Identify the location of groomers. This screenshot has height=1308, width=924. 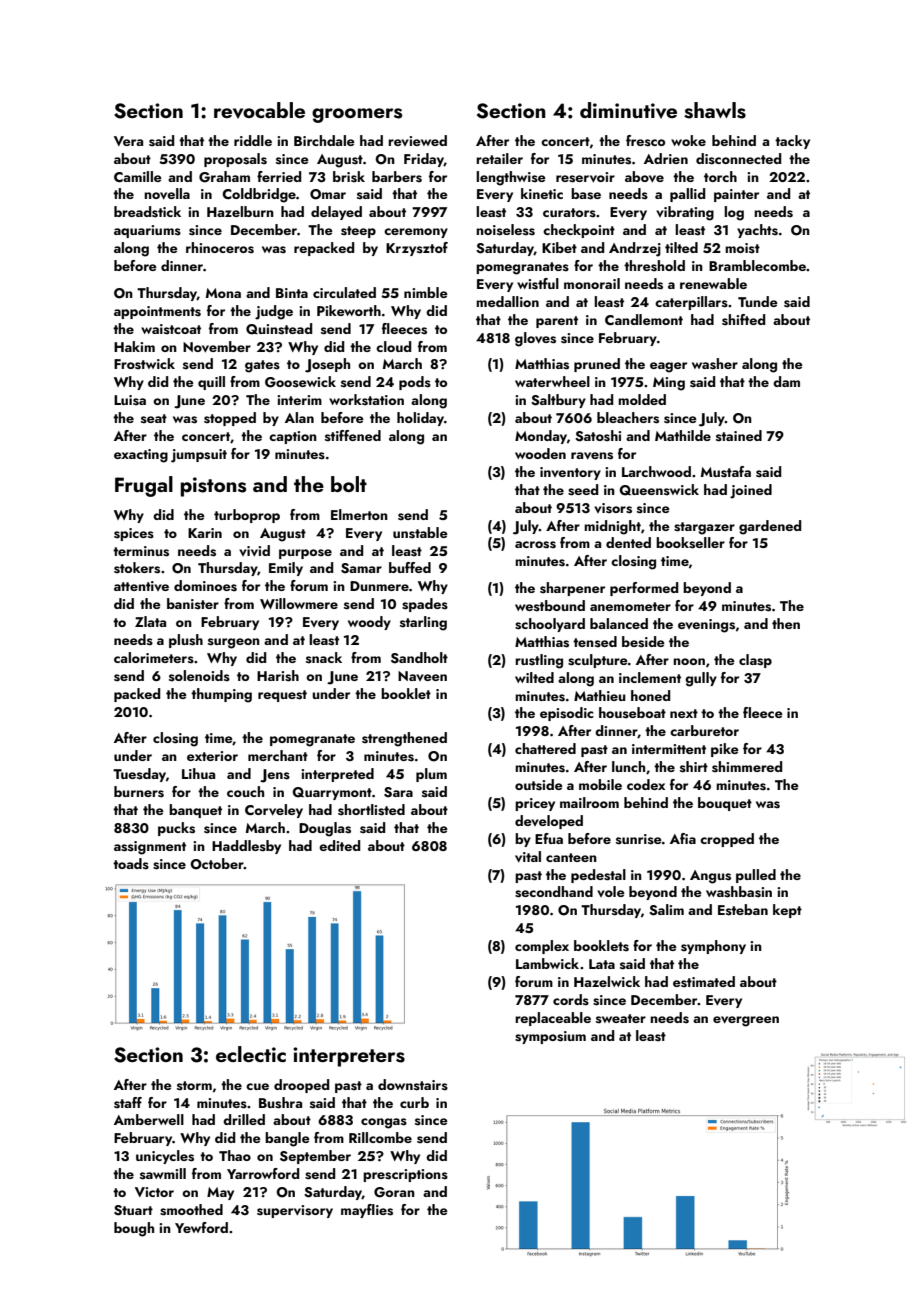
(357, 115).
